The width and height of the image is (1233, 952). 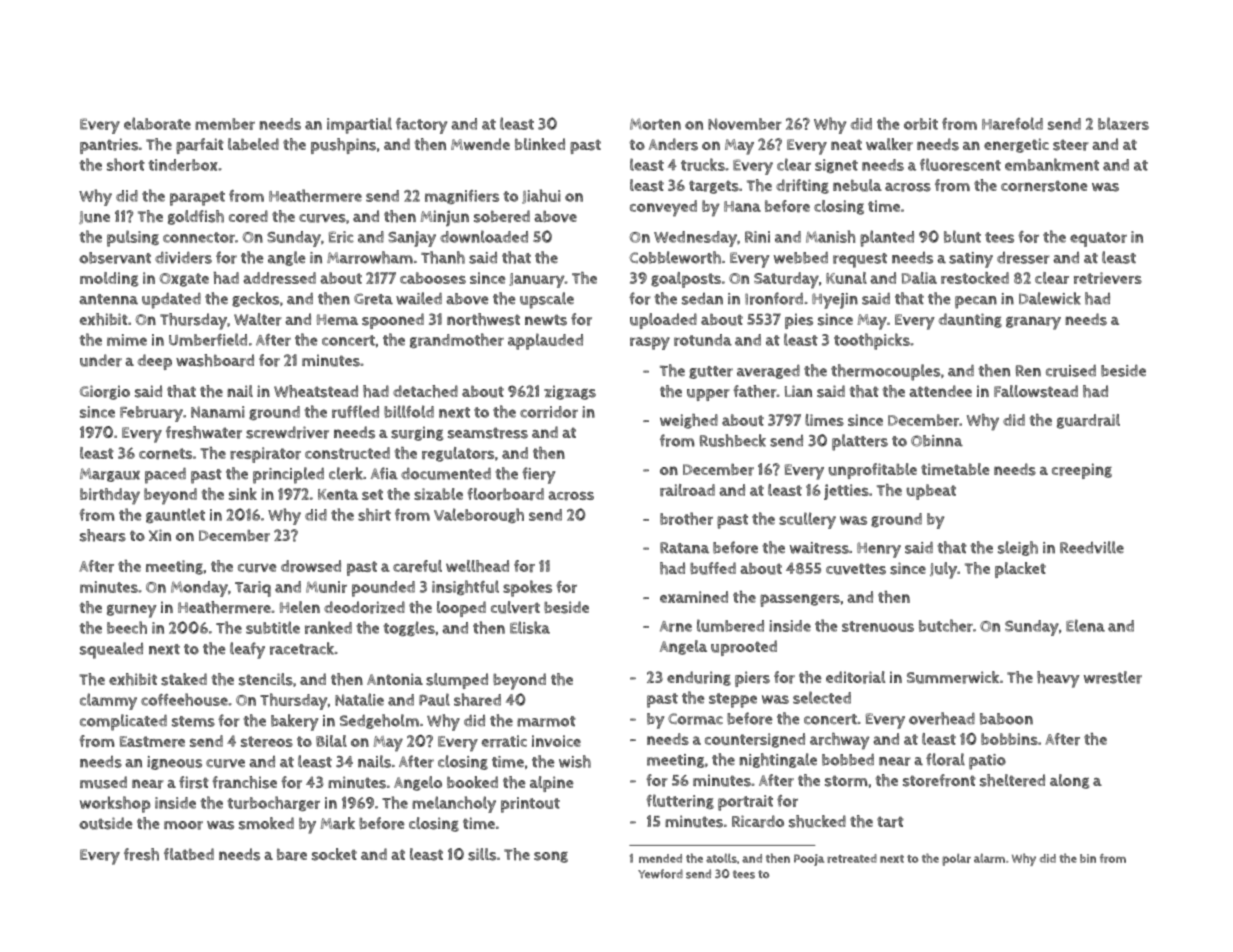 I want to click on retrievers, so click(x=1108, y=278).
